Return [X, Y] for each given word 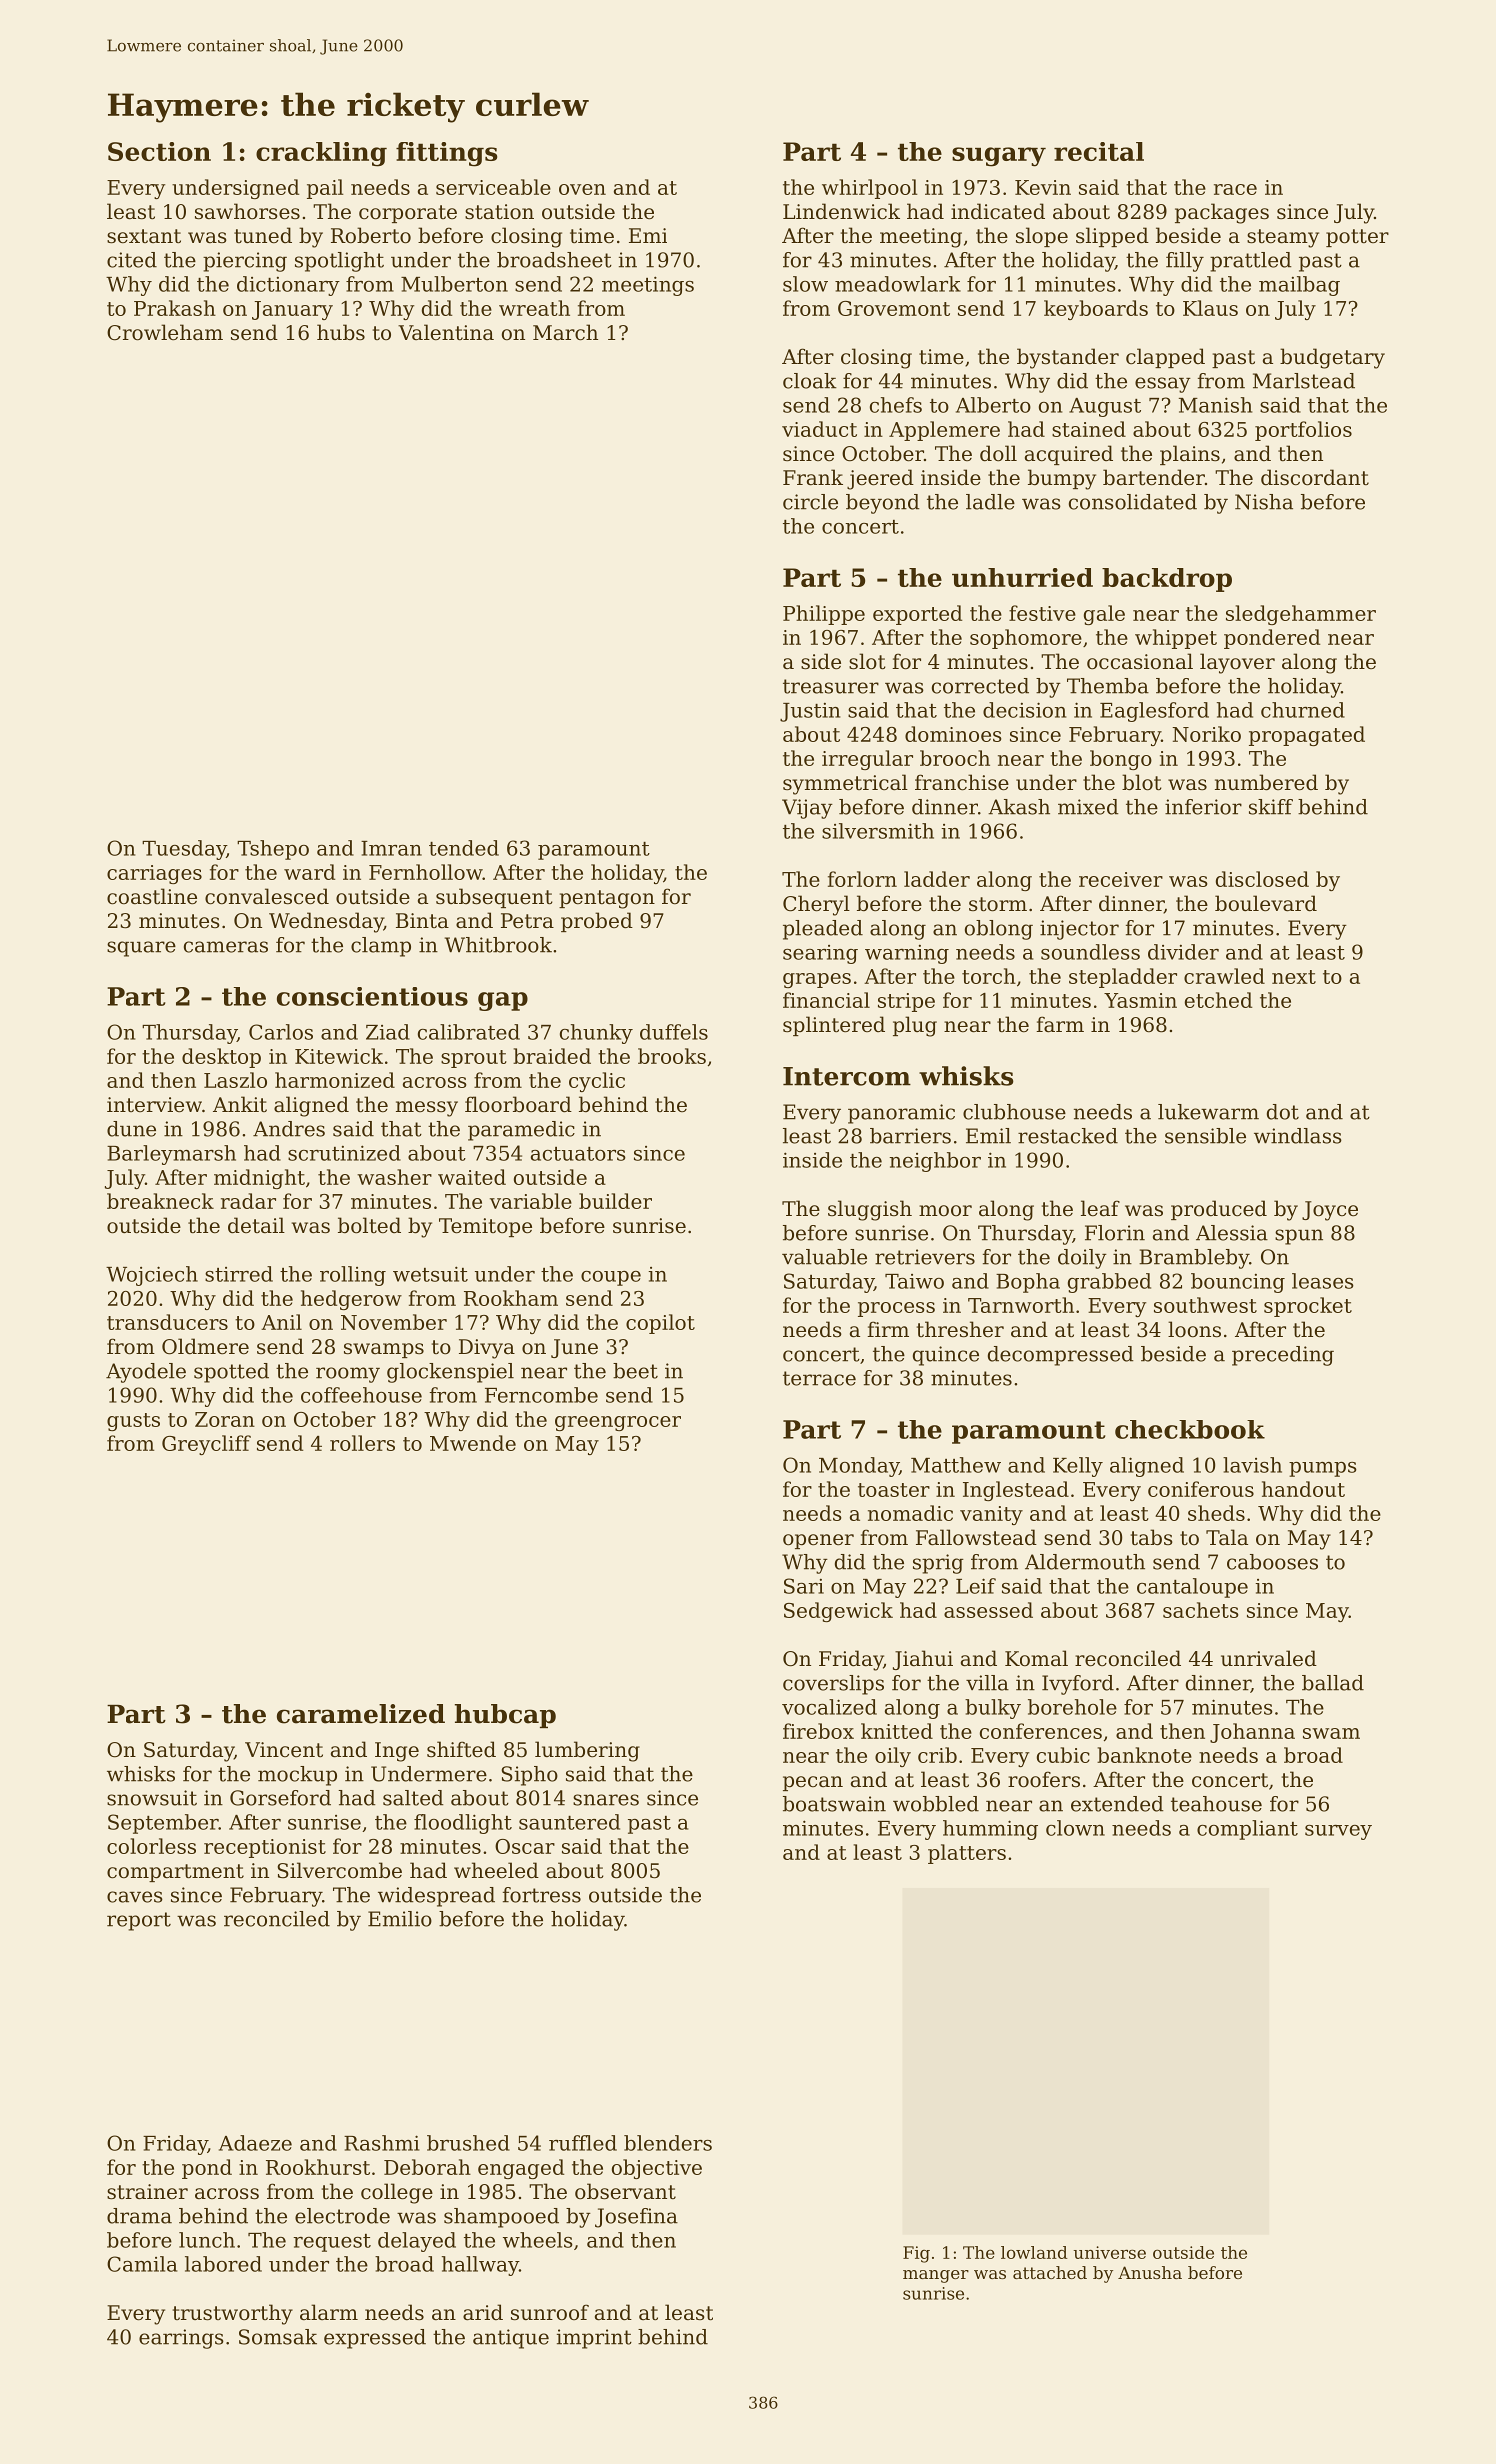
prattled [1251, 262]
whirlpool [870, 189]
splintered [834, 1026]
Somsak [278, 2337]
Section [159, 151]
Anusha [1150, 2272]
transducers [167, 1322]
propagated [1307, 736]
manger [936, 2276]
